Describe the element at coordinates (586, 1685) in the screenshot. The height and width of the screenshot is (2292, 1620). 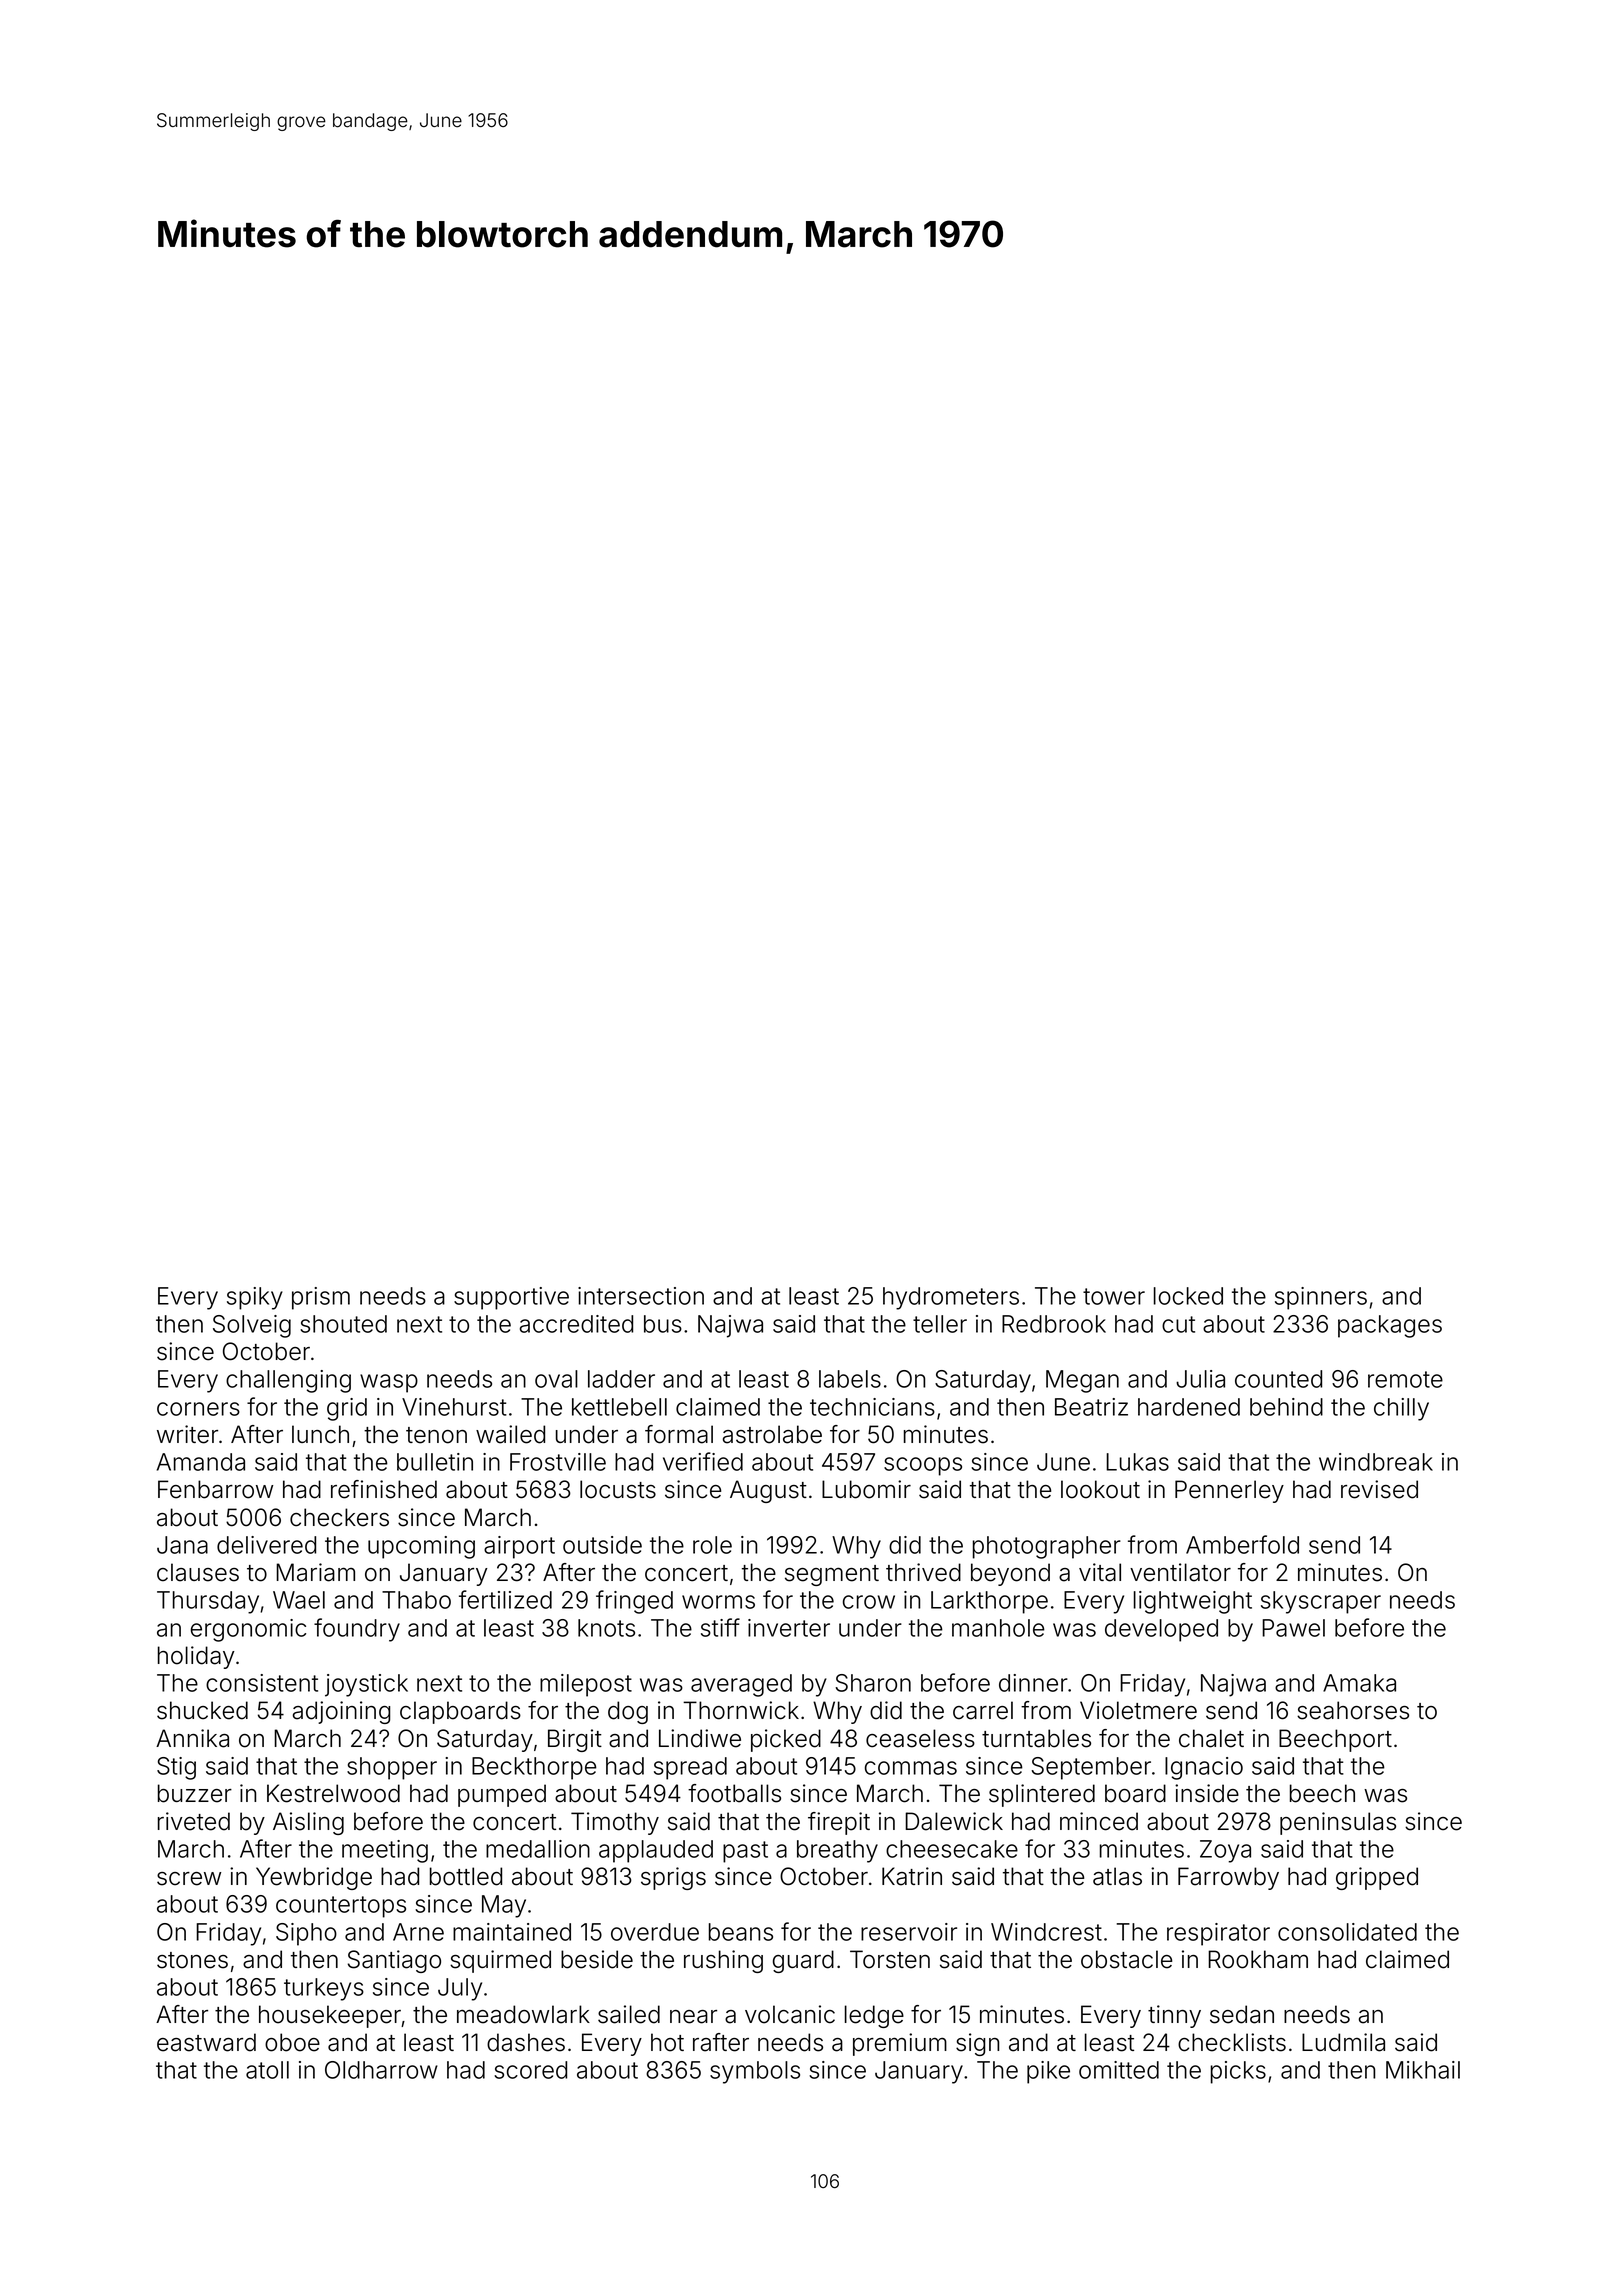
I see `milepost` at that location.
